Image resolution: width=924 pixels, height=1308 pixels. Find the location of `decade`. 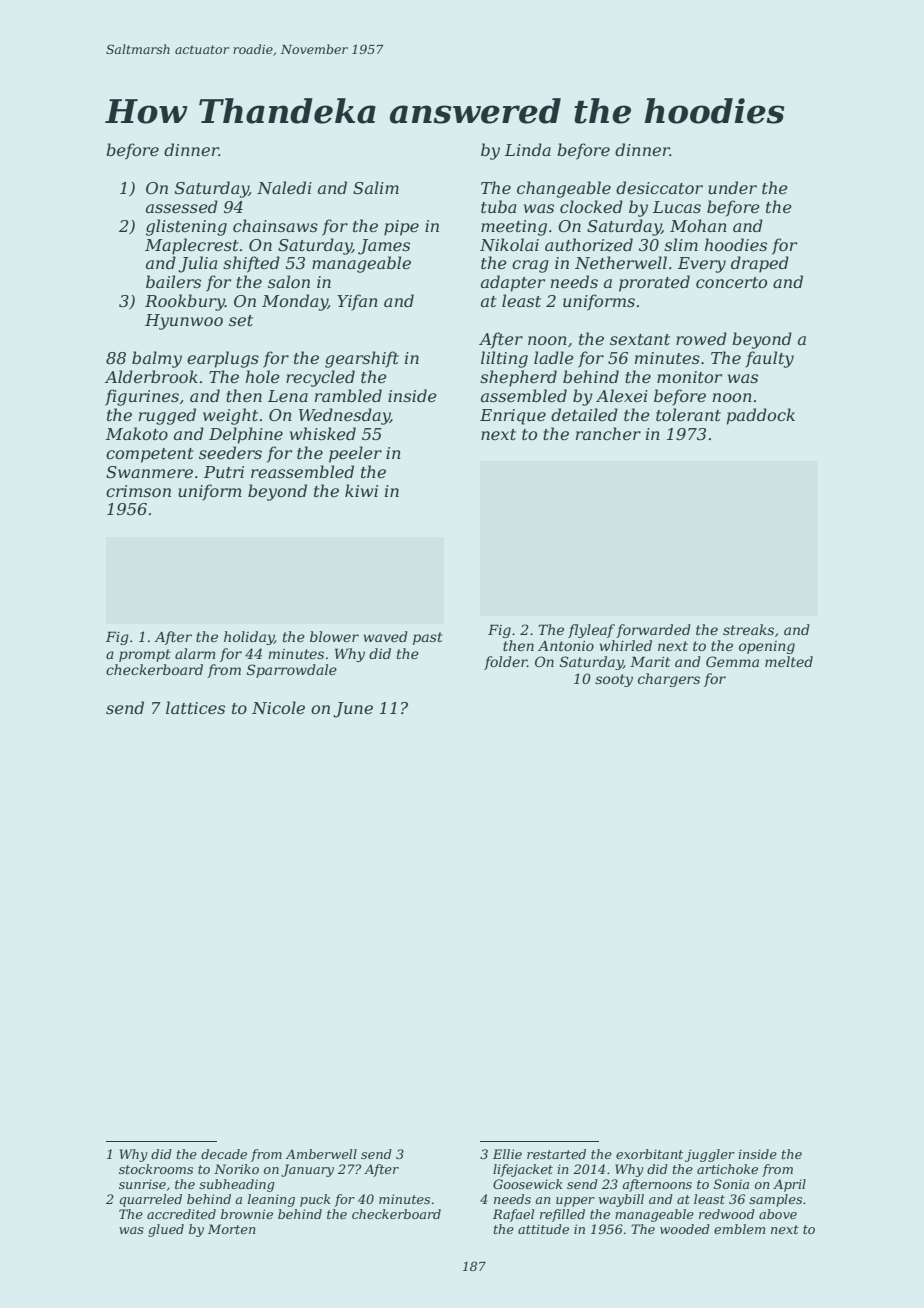

decade is located at coordinates (224, 1154).
